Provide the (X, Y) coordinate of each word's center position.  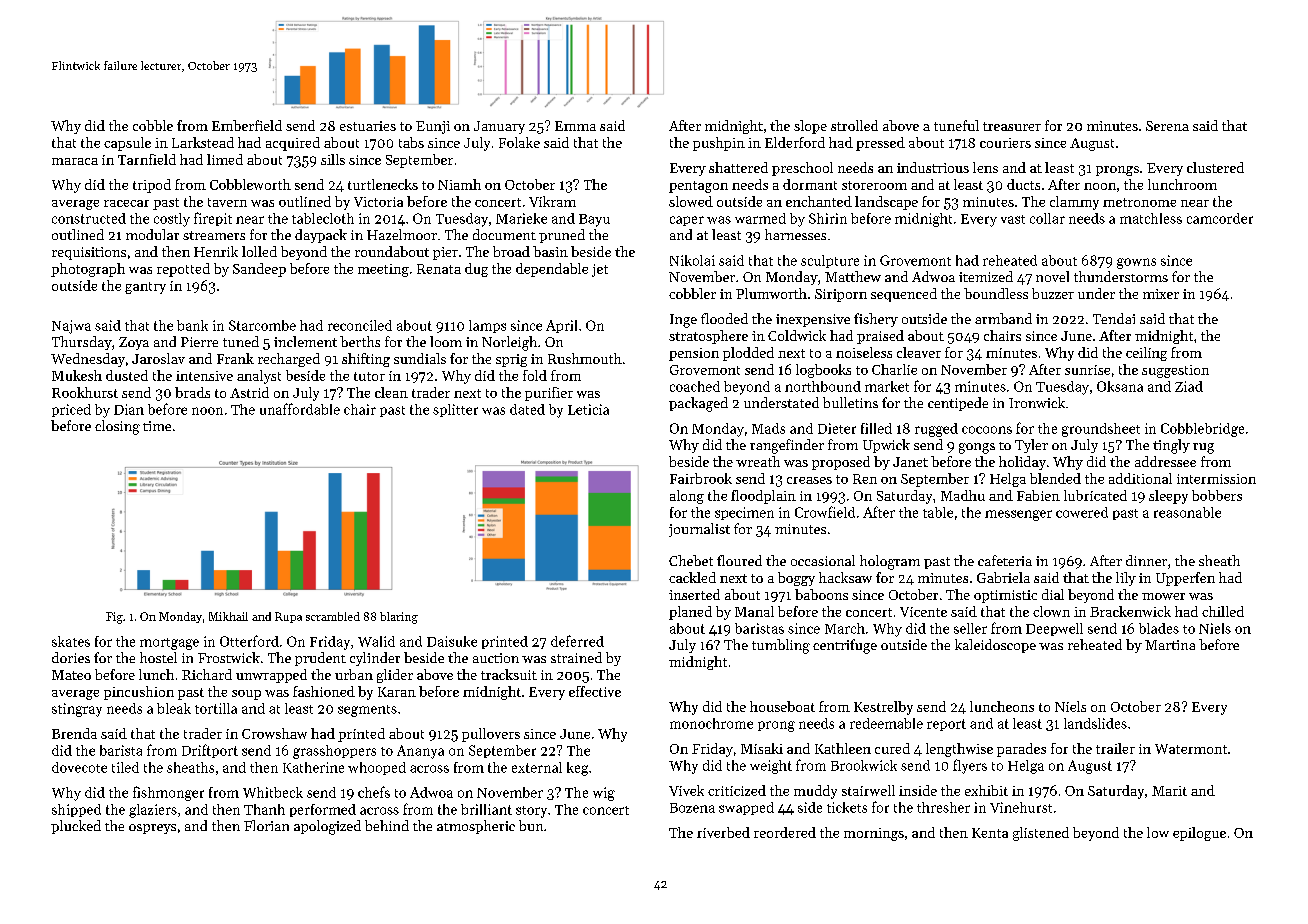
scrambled (333, 616)
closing (117, 427)
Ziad (1189, 386)
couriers (1005, 143)
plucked (76, 827)
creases (809, 480)
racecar (126, 203)
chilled (1223, 611)
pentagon (698, 187)
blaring (399, 618)
